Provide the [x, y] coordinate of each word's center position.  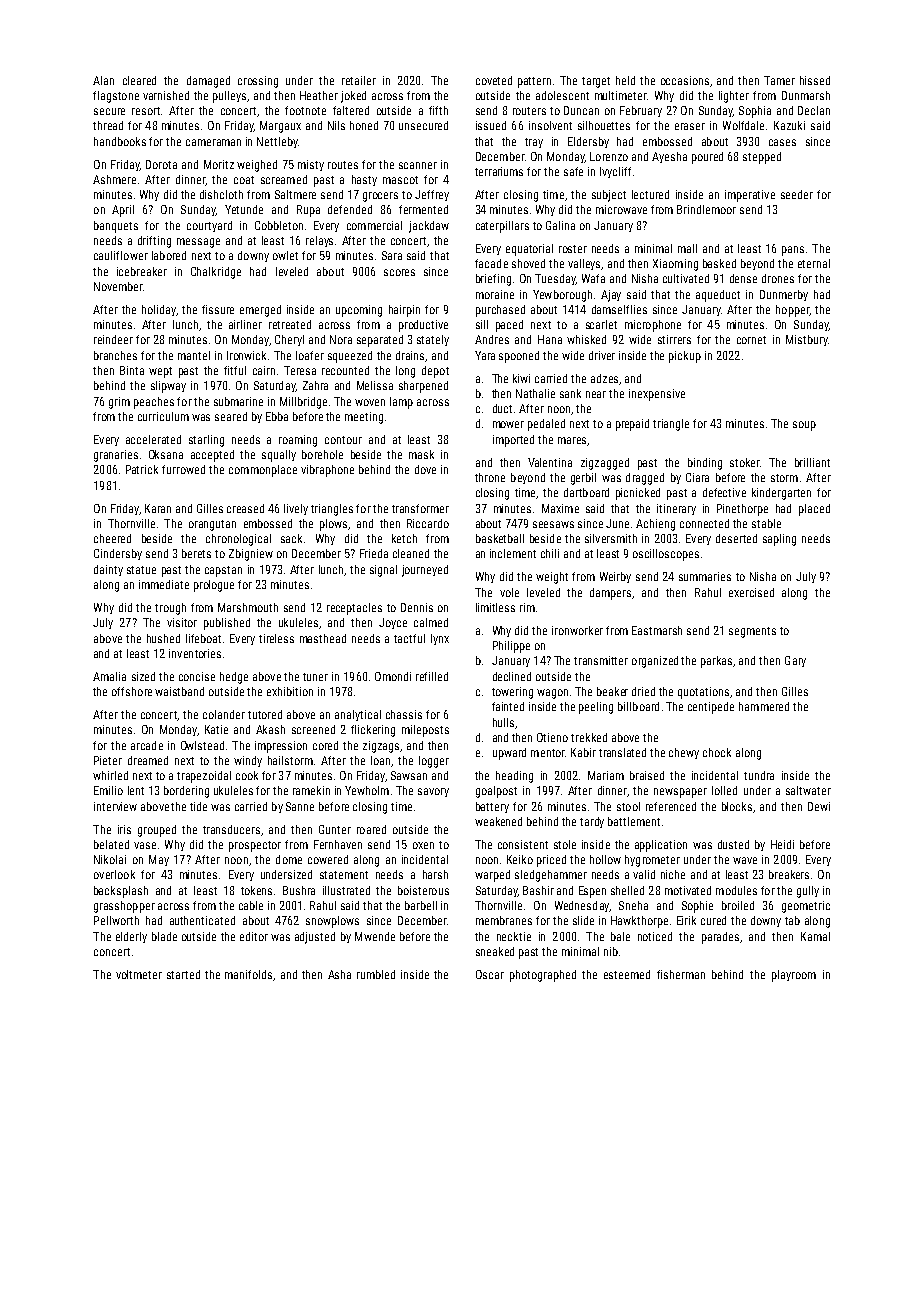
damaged [208, 82]
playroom [794, 976]
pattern [534, 82]
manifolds [248, 974]
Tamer [779, 80]
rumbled [376, 974]
